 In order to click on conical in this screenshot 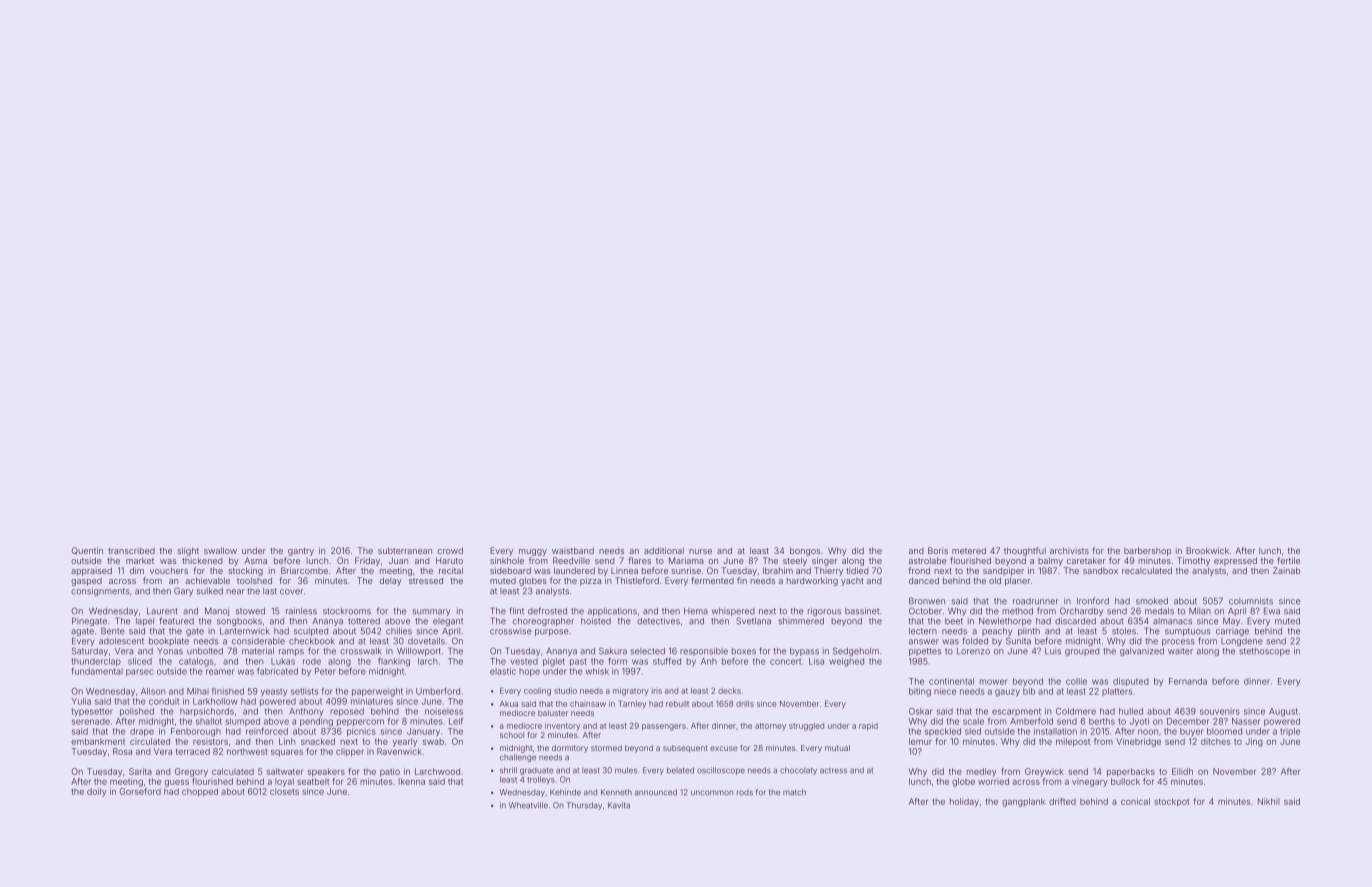, I will do `click(1135, 801)`.
